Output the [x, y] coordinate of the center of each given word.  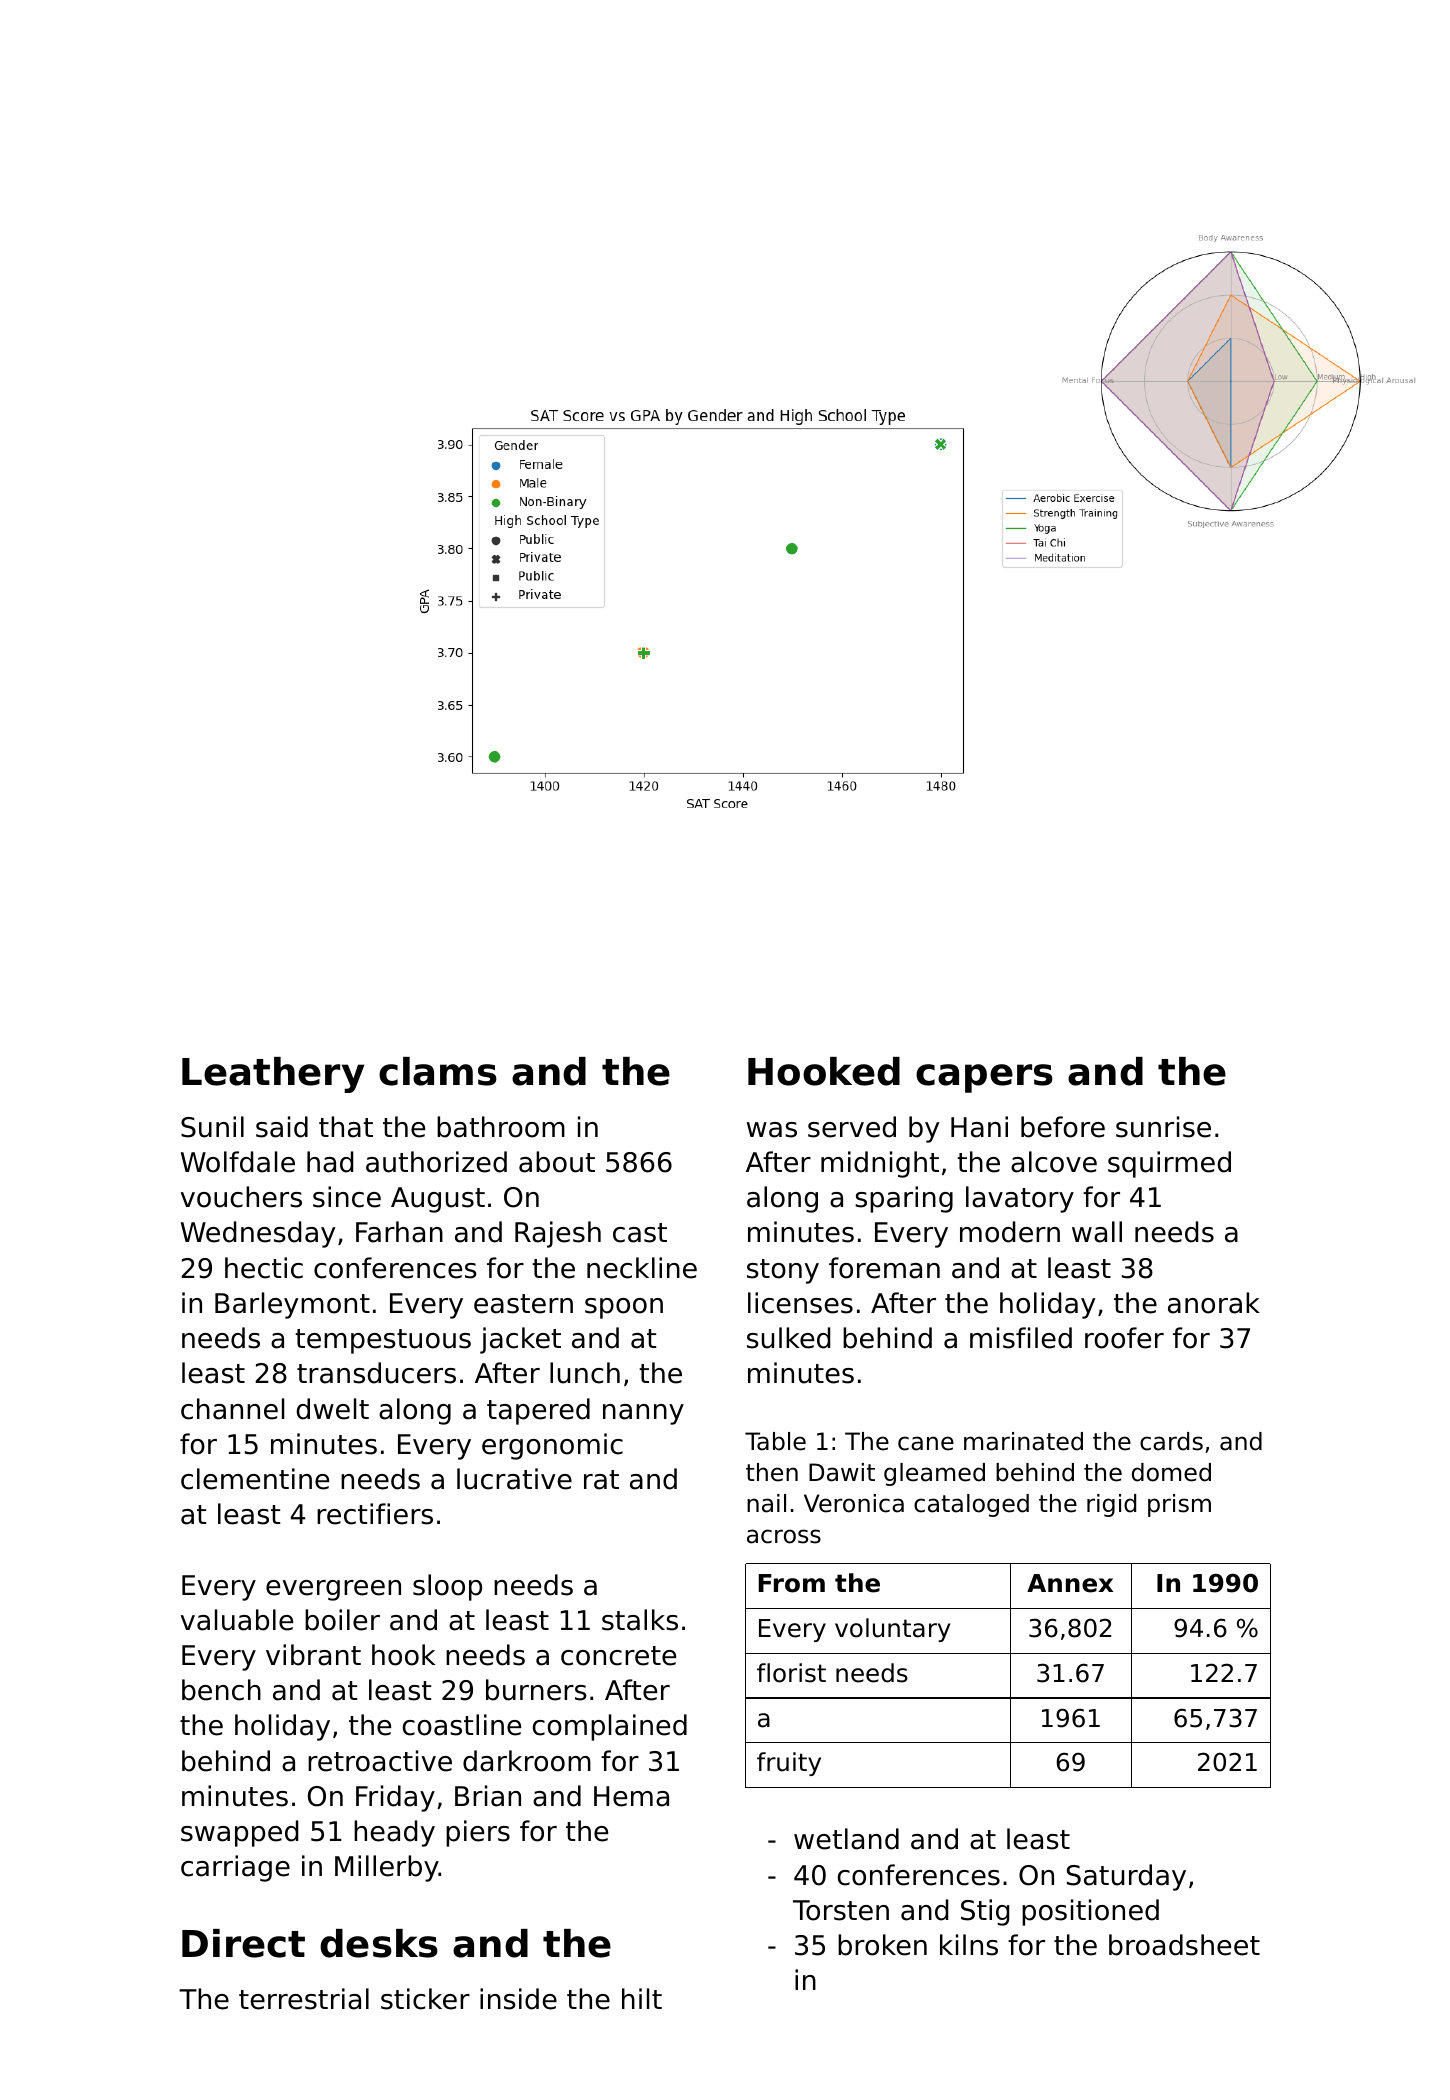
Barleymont [292, 1305]
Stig [985, 1912]
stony [783, 1271]
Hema [631, 1796]
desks [379, 1943]
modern [1010, 1232]
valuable [237, 1620]
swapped [239, 1833]
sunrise [1163, 1127]
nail [766, 1503]
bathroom [501, 1127]
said [282, 1127]
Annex [1070, 1583]
